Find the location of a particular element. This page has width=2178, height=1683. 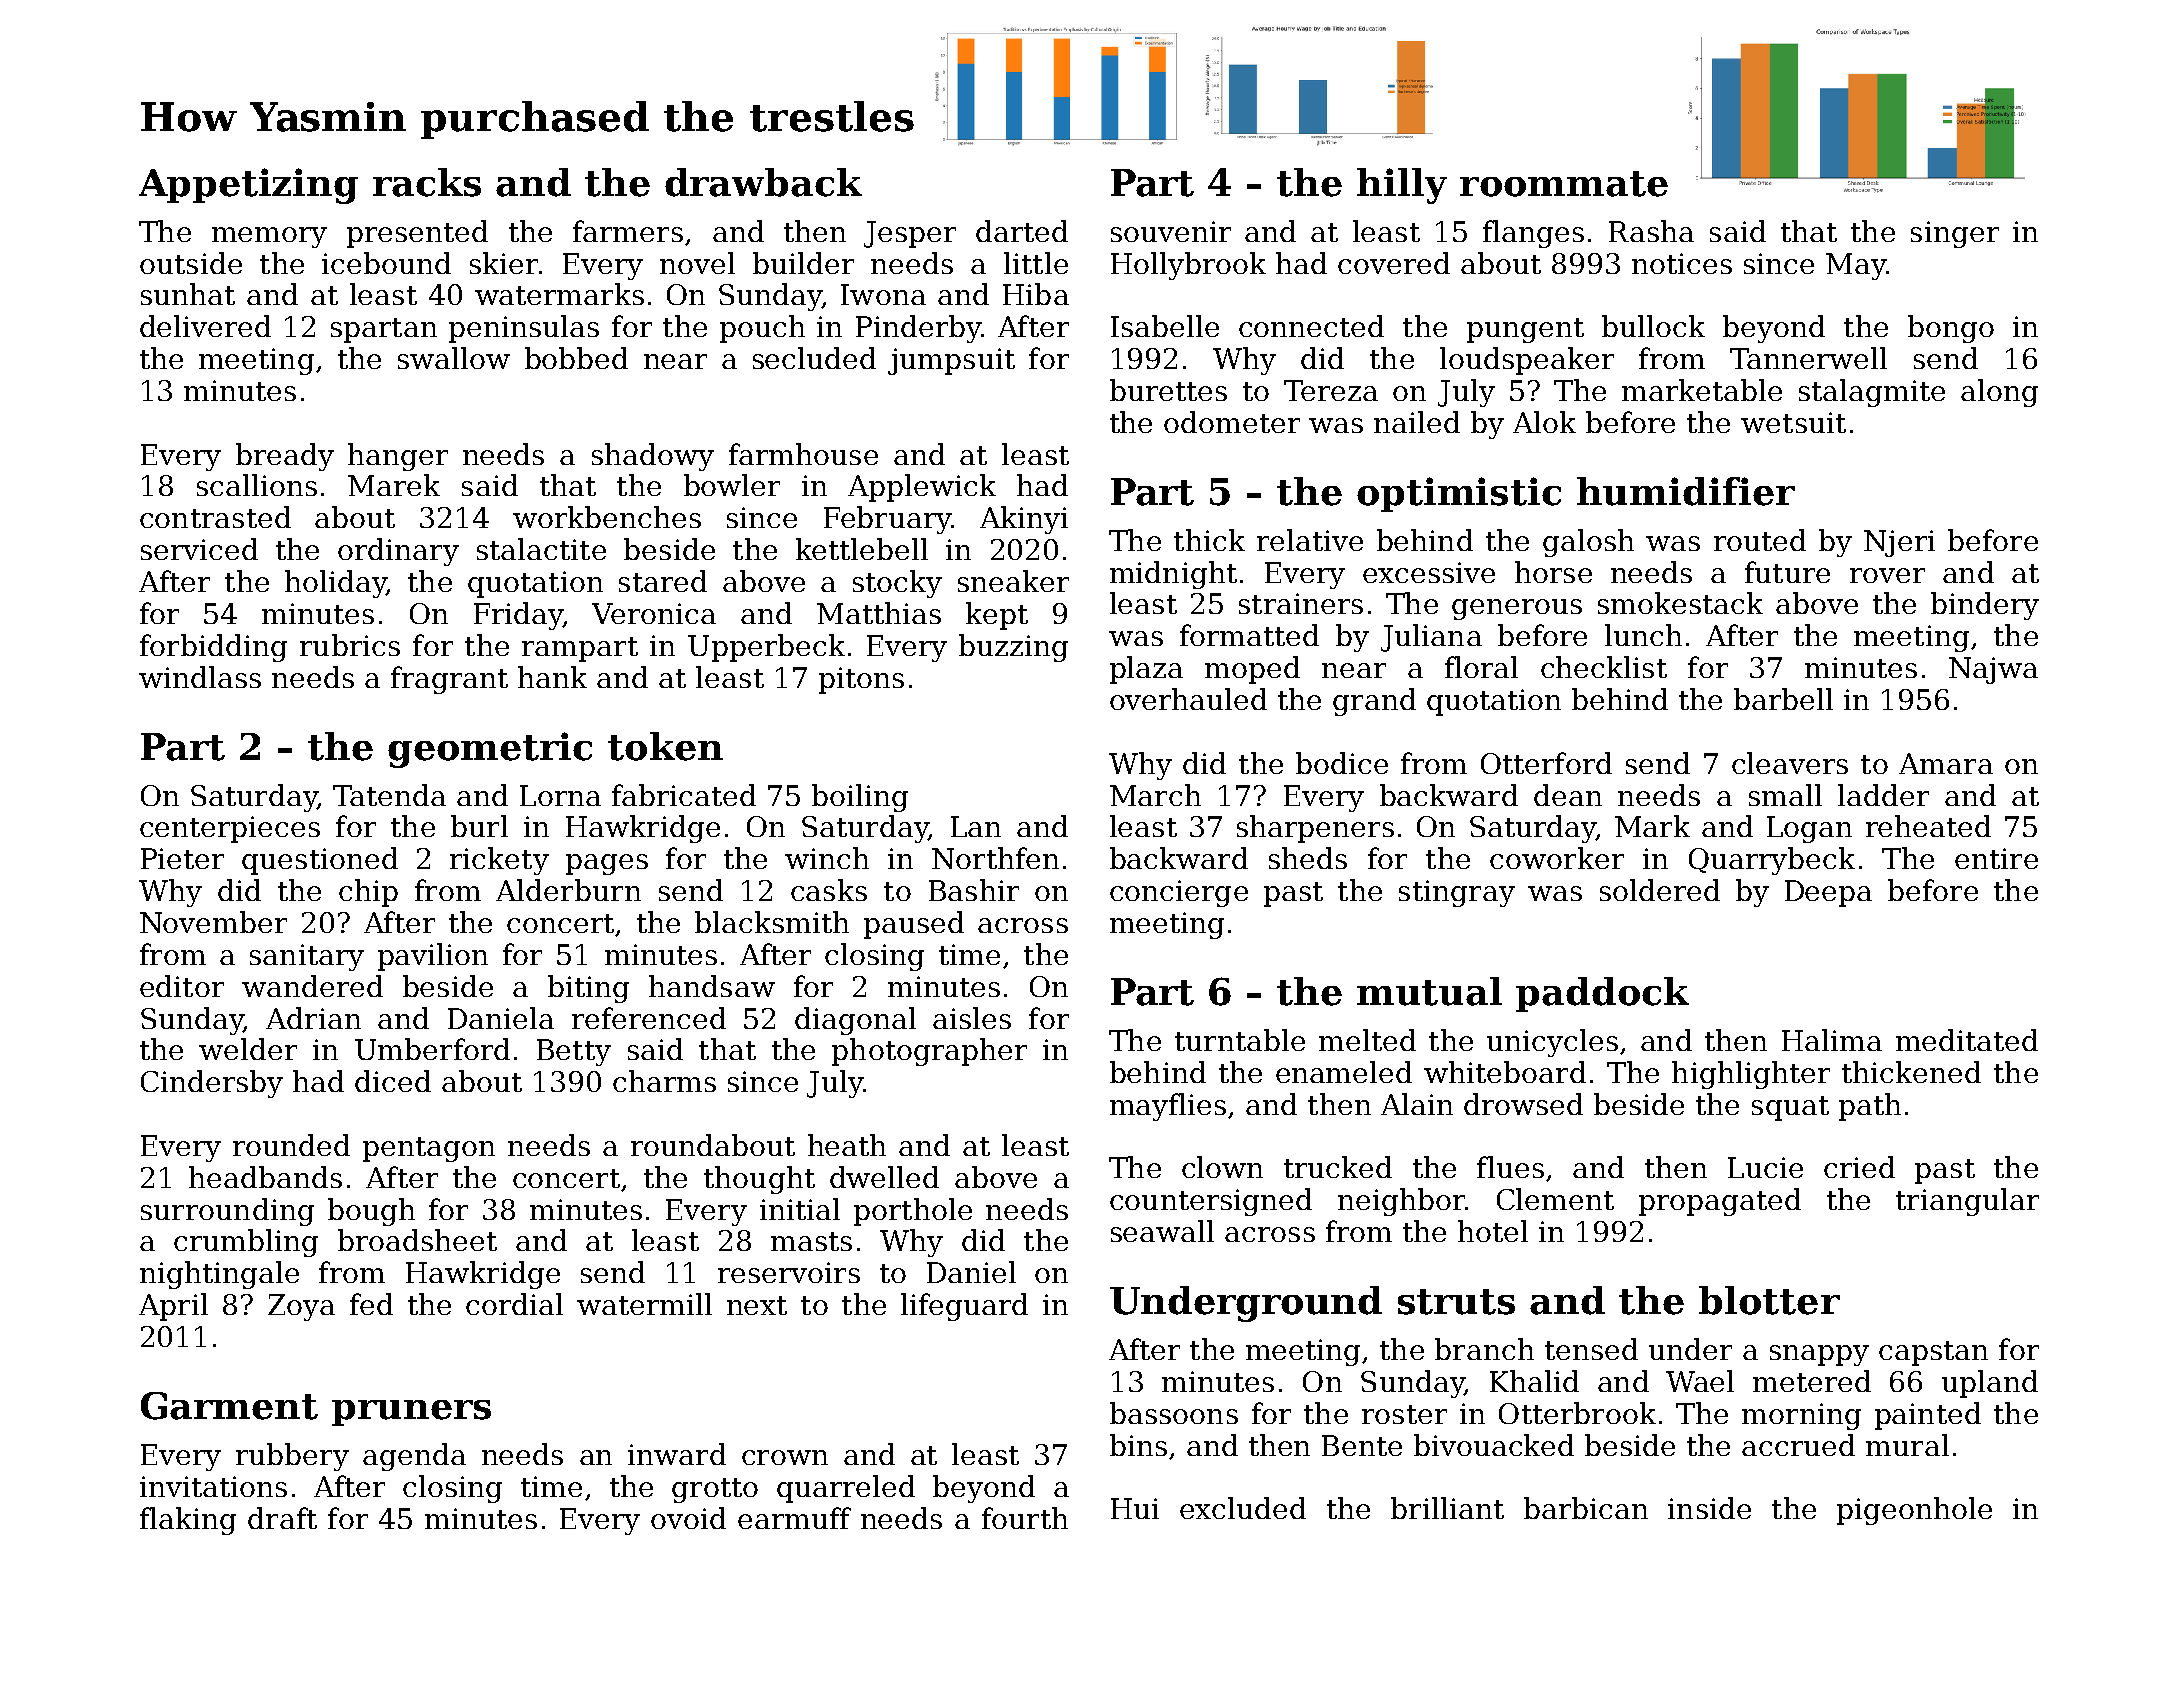

midnight is located at coordinates (1173, 575).
